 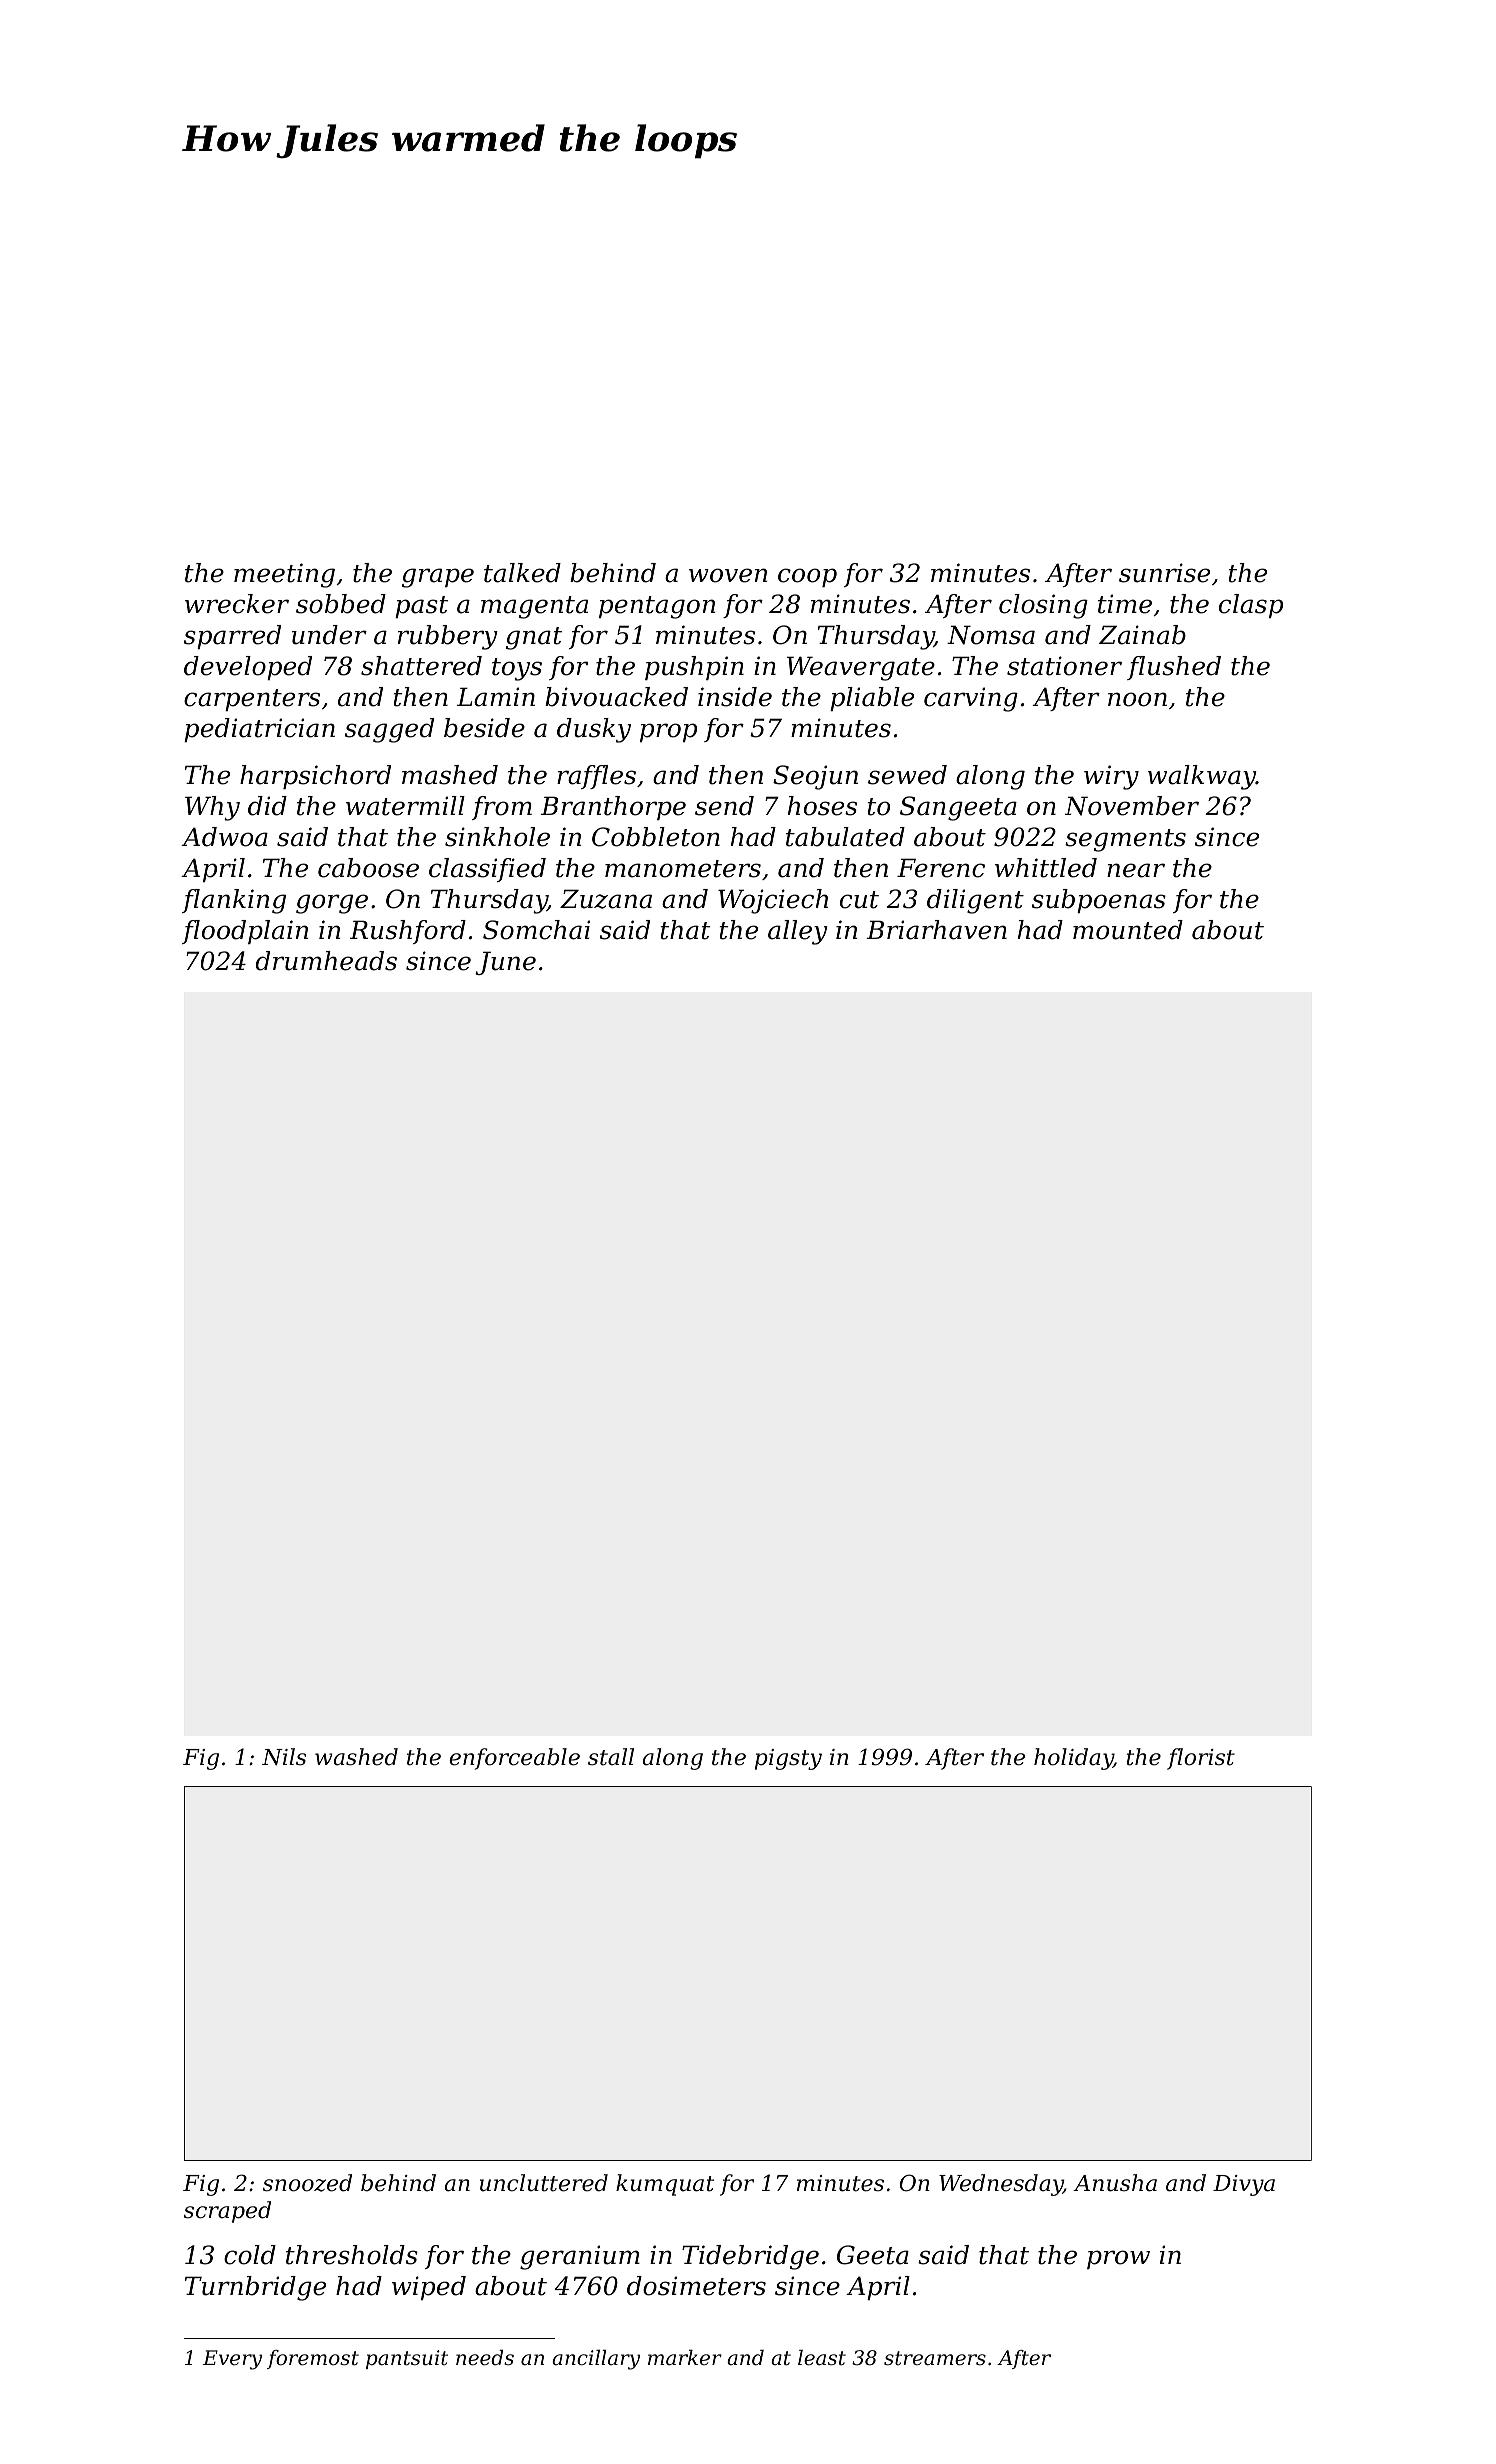 I want to click on washed, so click(x=356, y=1757).
